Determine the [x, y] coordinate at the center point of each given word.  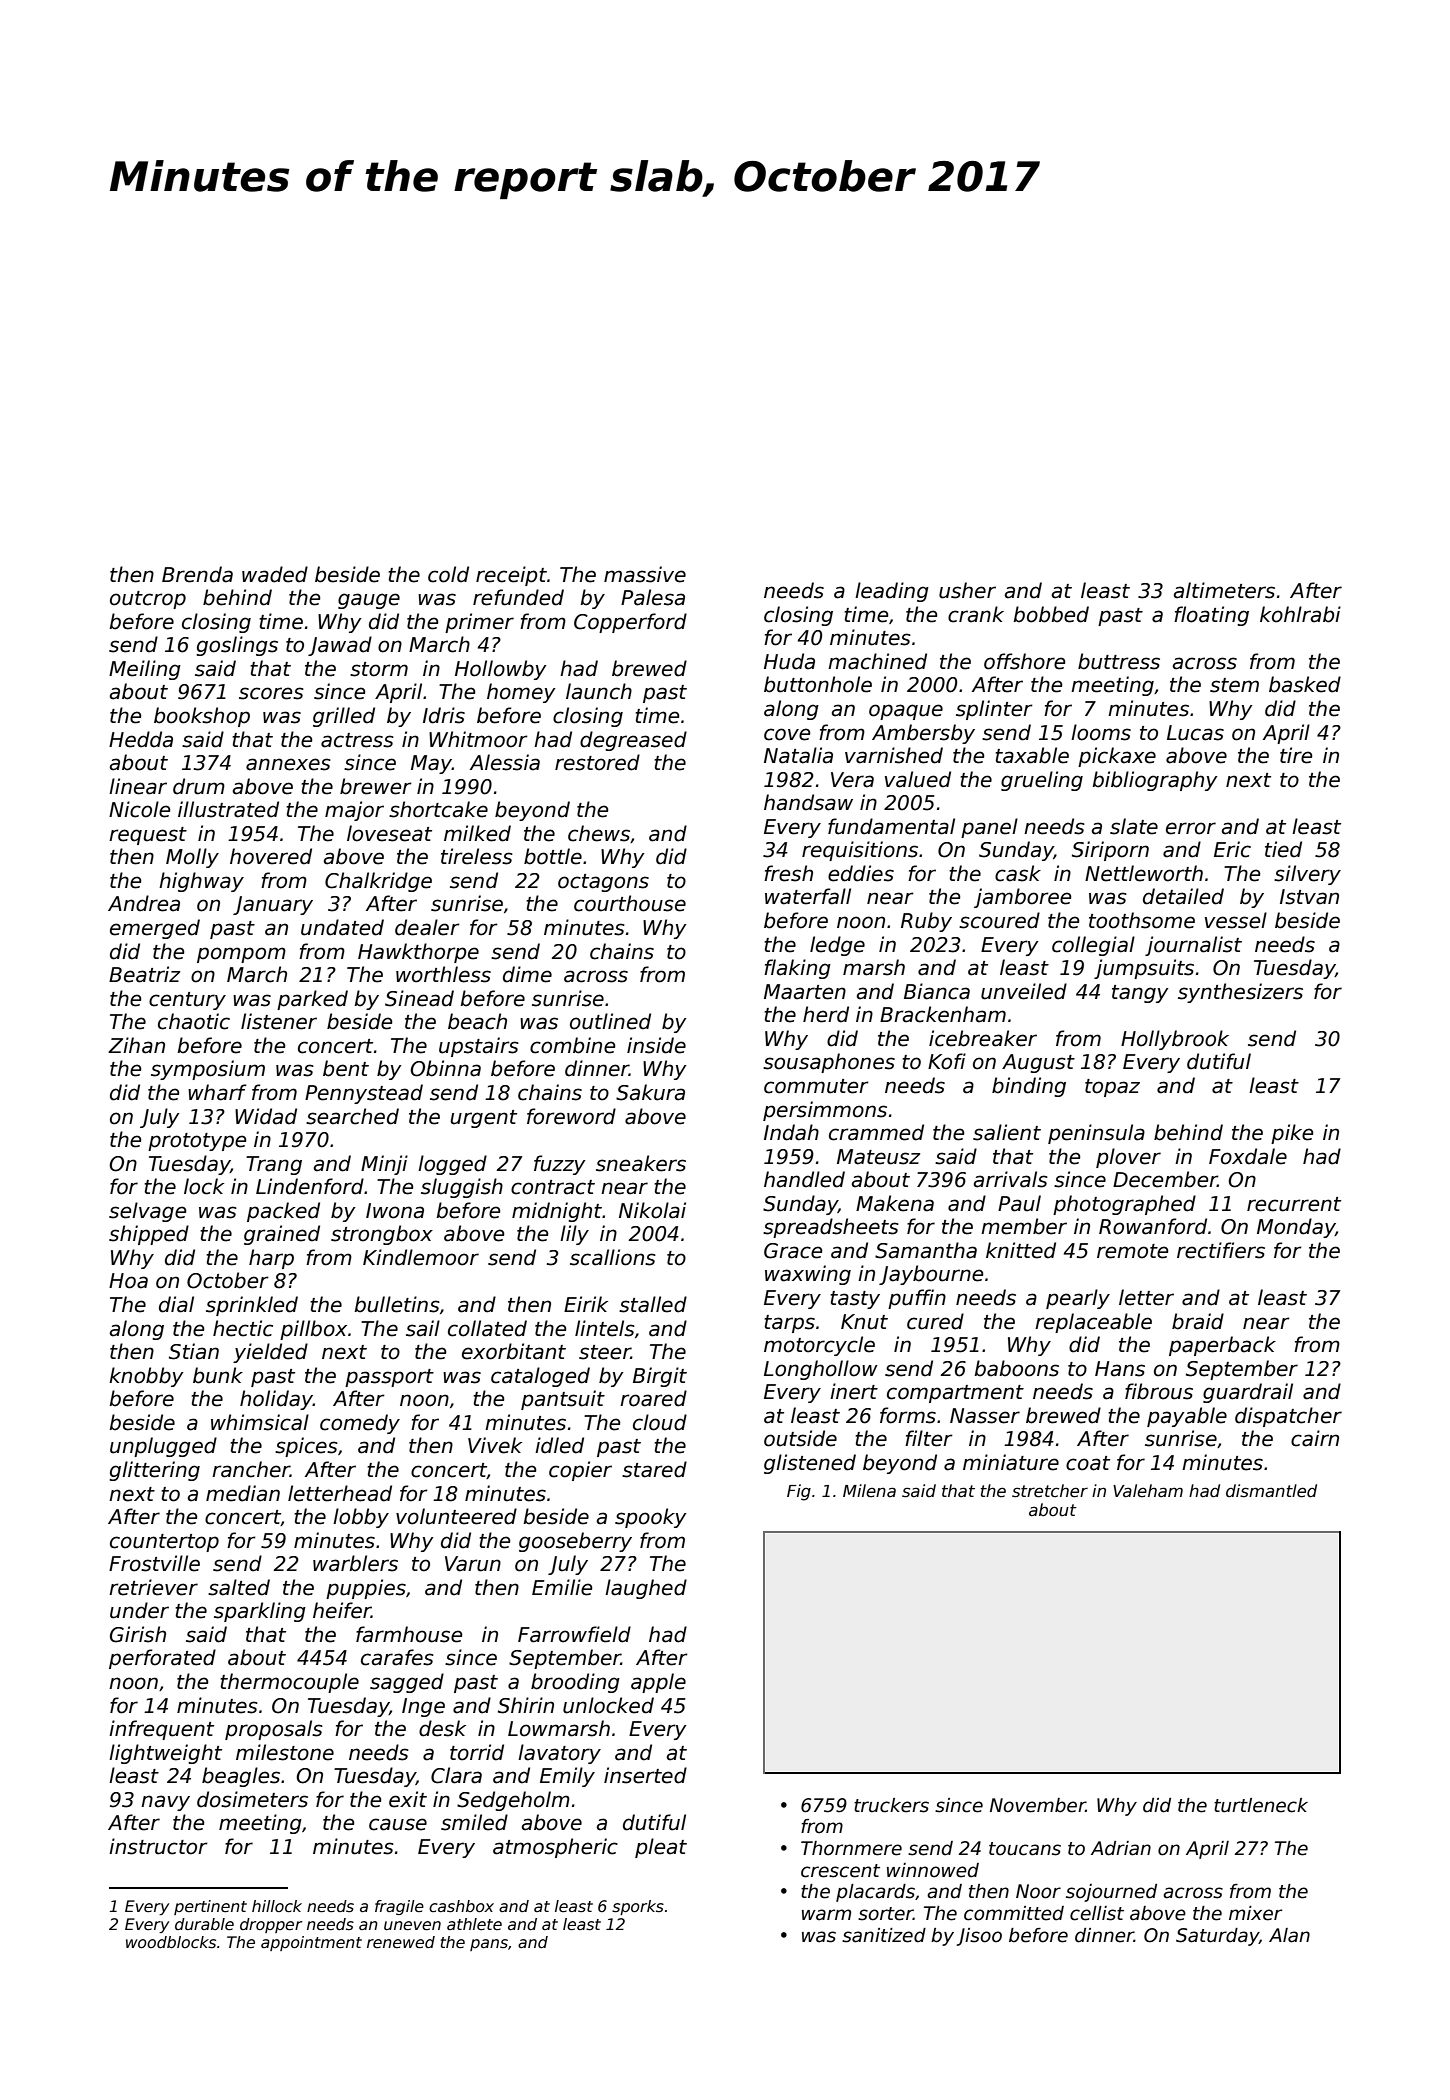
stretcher [1050, 1491]
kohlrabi [1300, 614]
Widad [266, 1116]
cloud [660, 1422]
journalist [1193, 946]
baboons [1016, 1368]
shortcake [438, 809]
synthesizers [1240, 993]
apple [658, 1683]
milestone [285, 1752]
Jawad [340, 646]
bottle [553, 856]
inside [656, 1045]
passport [389, 1378]
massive [645, 574]
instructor [158, 1846]
